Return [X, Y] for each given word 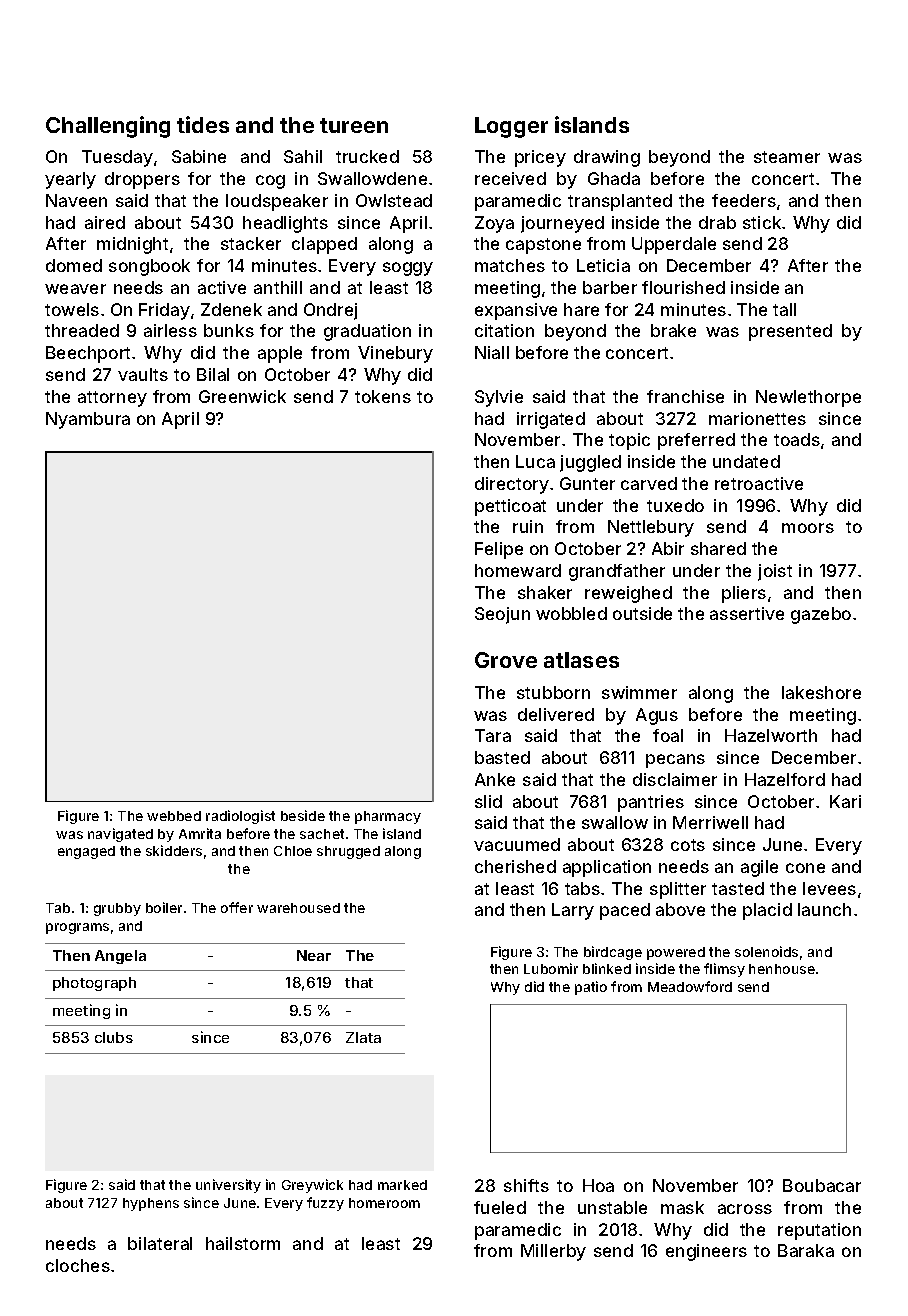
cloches [78, 1265]
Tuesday [117, 158]
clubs [114, 1037]
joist [775, 572]
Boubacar [822, 1185]
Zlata [363, 1037]
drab [717, 222]
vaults [143, 374]
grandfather [617, 572]
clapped [324, 245]
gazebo [821, 615]
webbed [174, 816]
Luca [535, 461]
